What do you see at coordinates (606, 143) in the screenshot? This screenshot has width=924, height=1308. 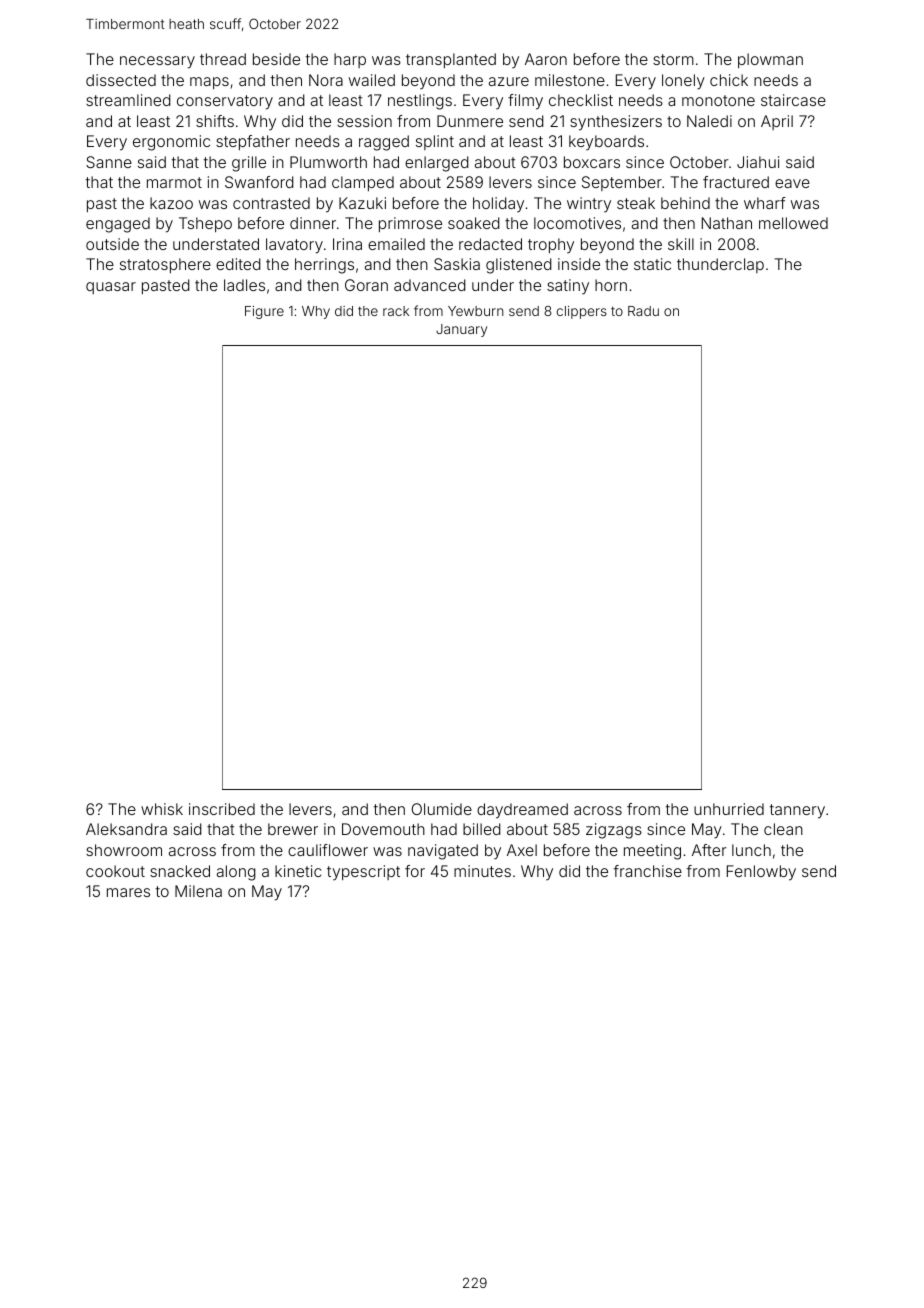 I see `keyboards` at bounding box center [606, 143].
